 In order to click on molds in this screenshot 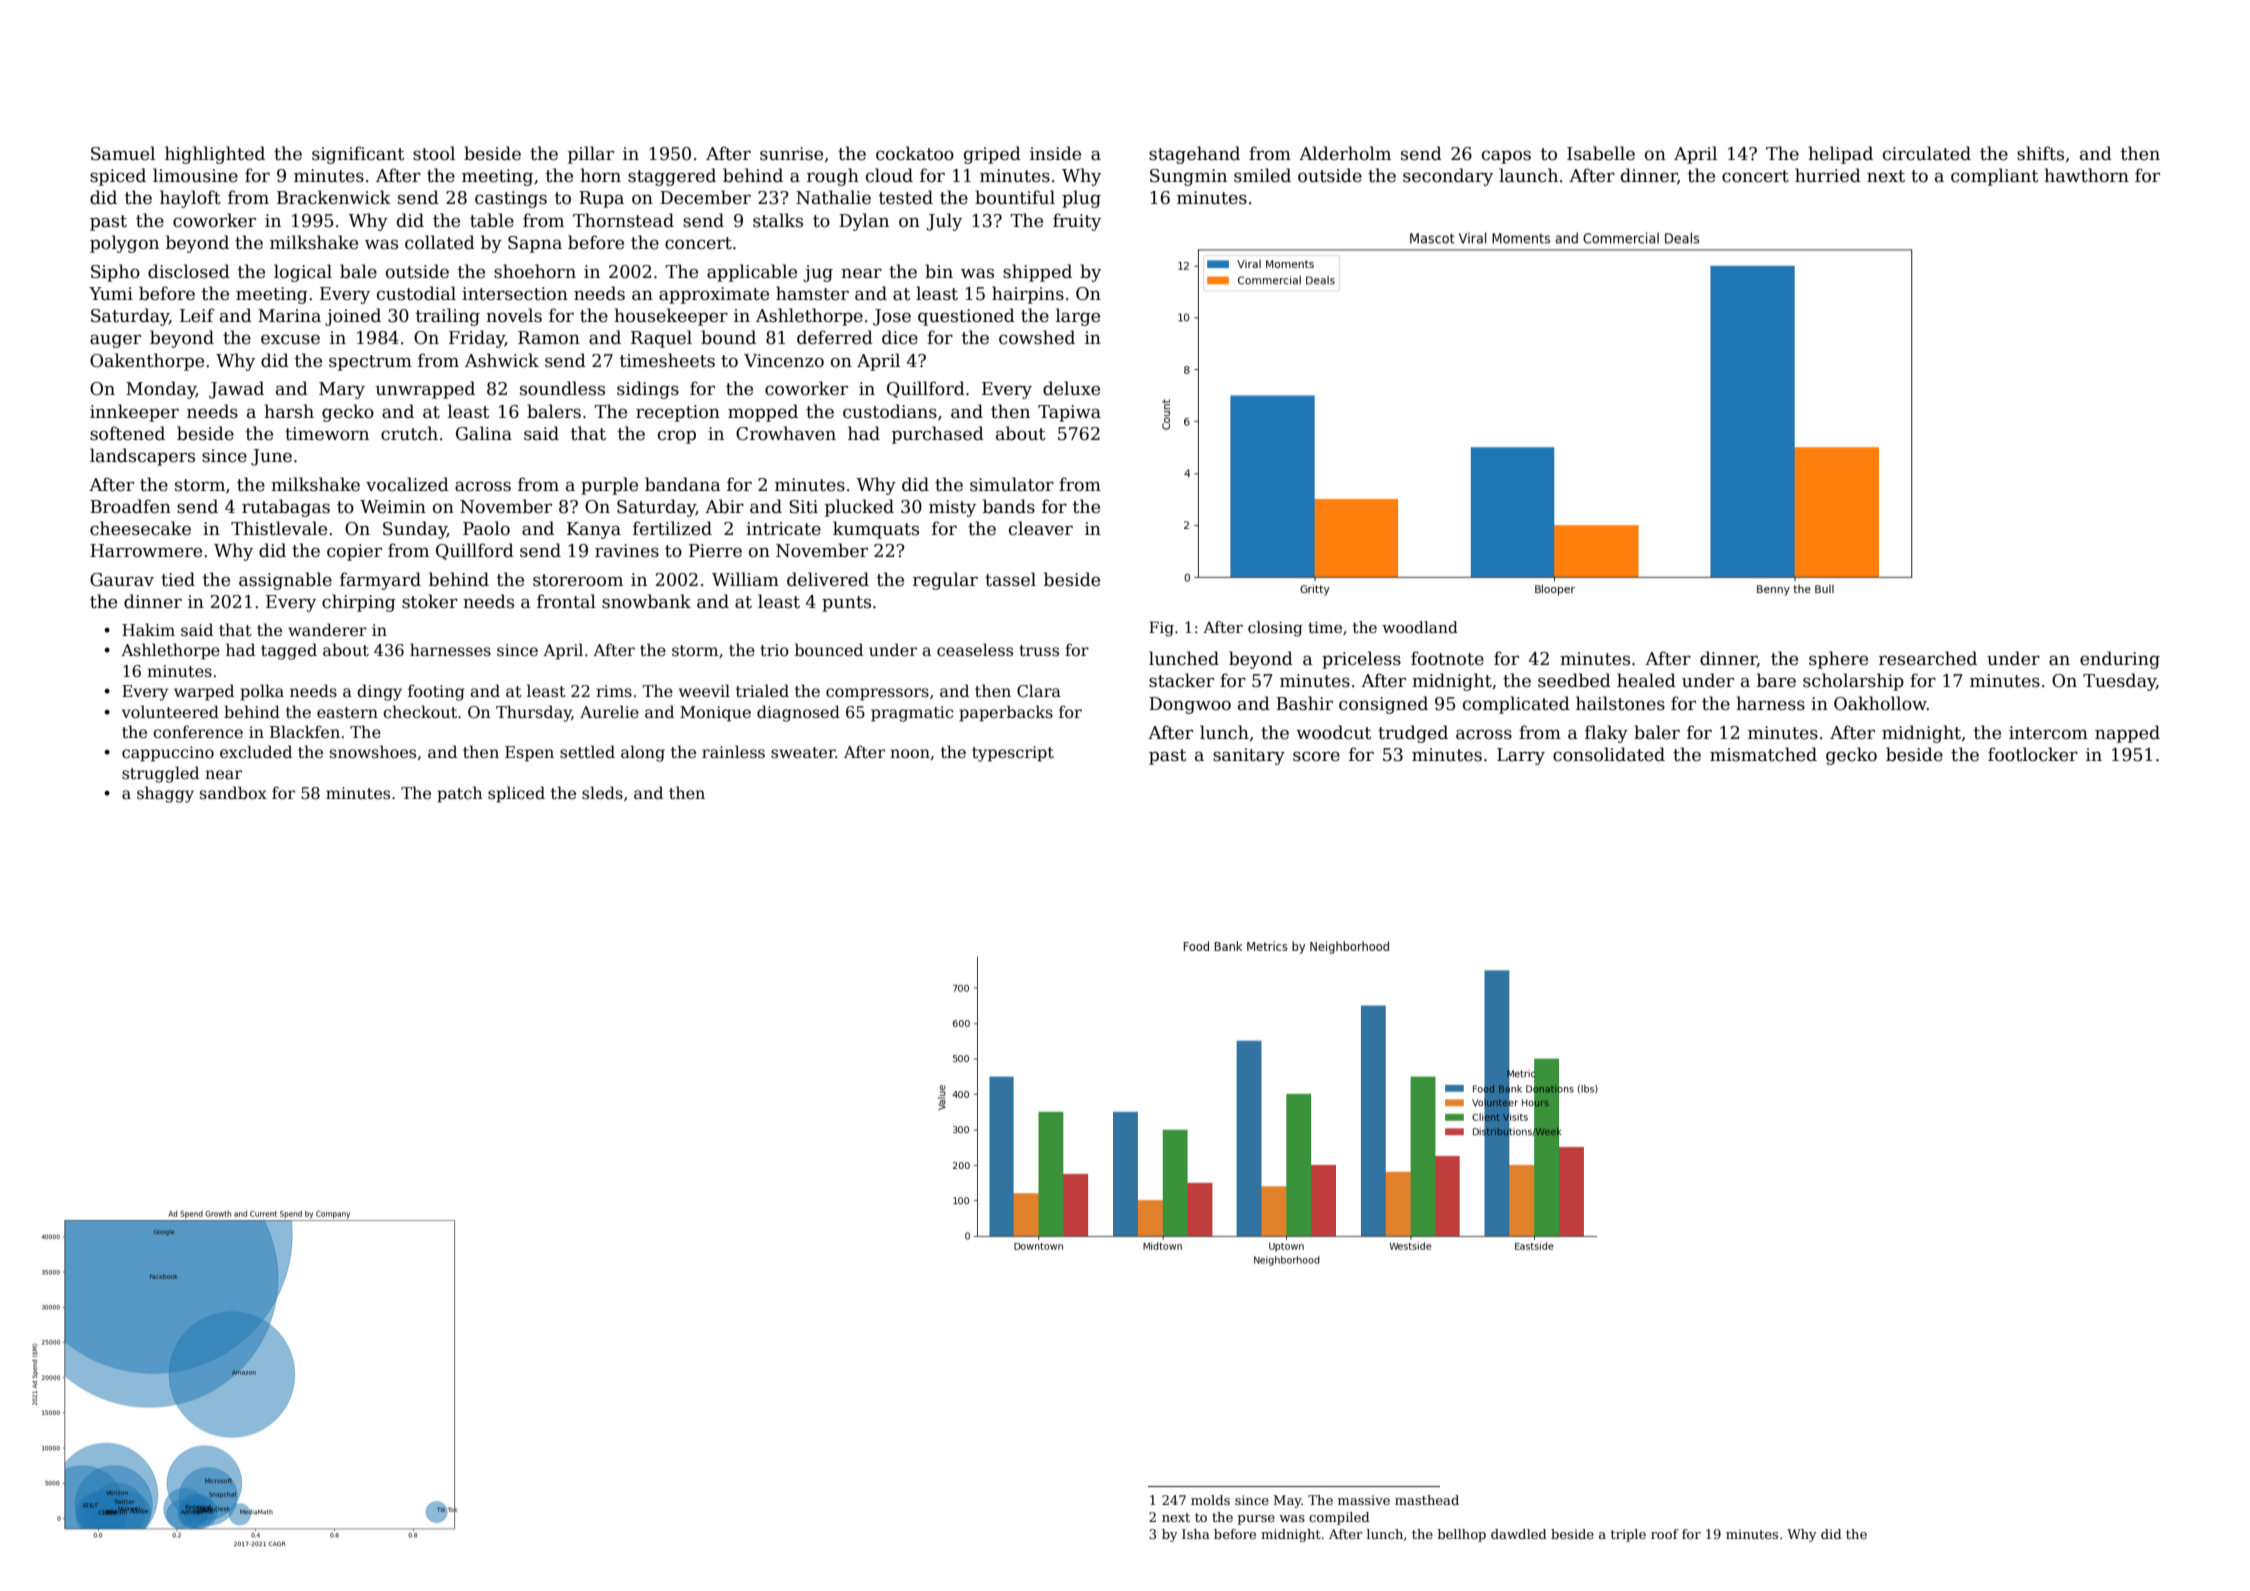, I will do `click(1210, 1500)`.
